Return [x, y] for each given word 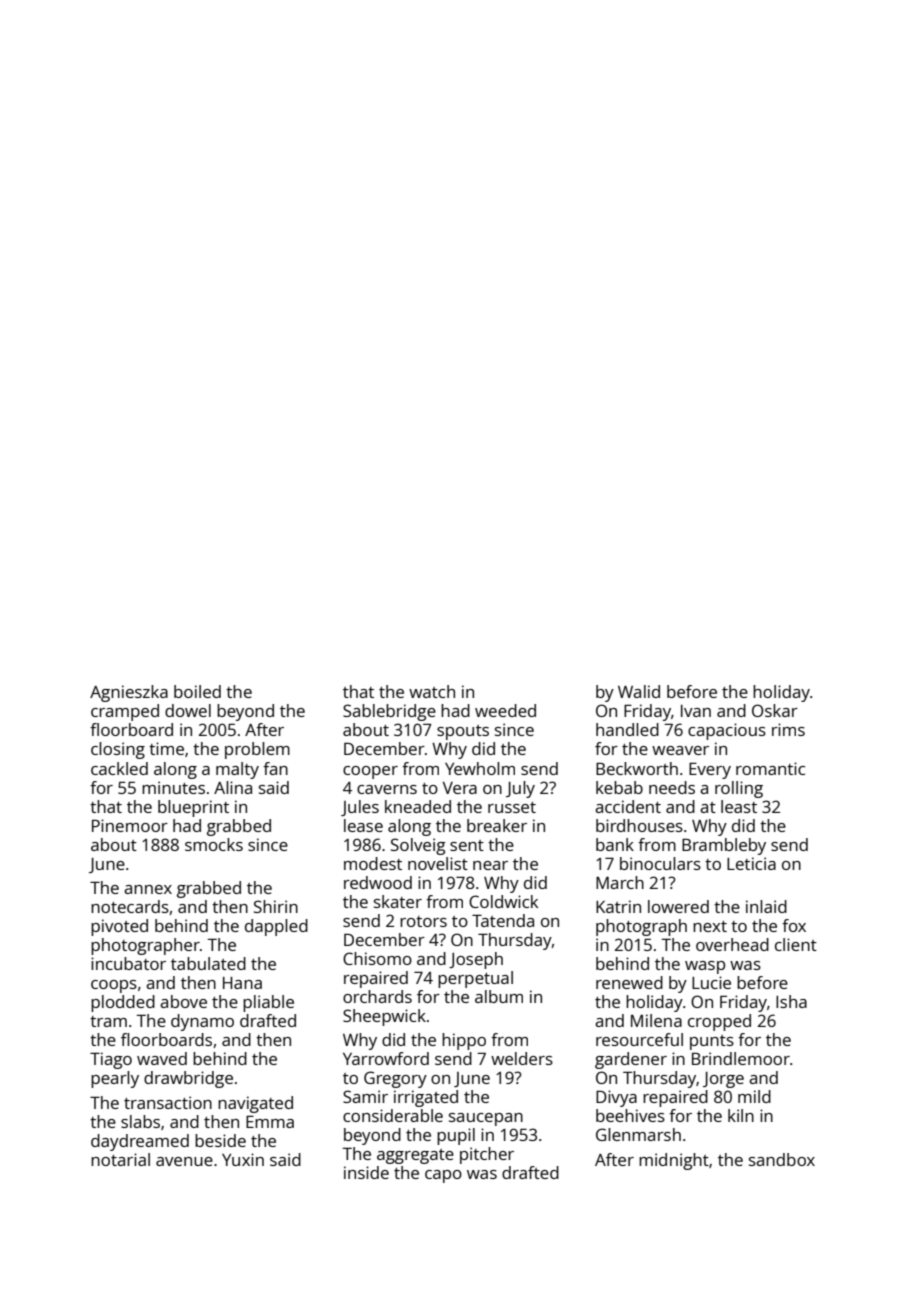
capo [443, 1176]
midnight [674, 1161]
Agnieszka [129, 693]
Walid [639, 691]
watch [432, 691]
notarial [120, 1159]
